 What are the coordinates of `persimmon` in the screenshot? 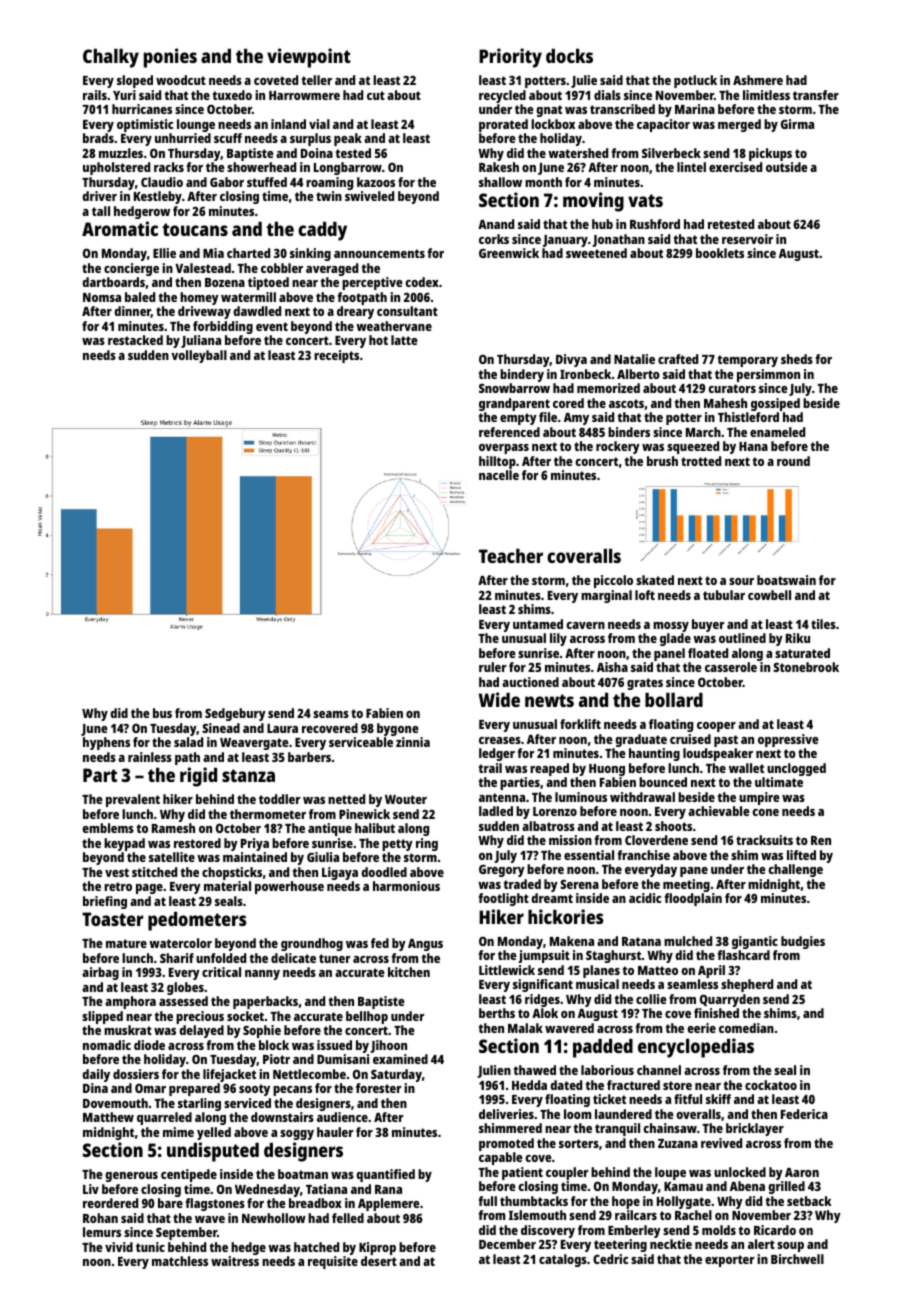 It's located at (768, 375).
